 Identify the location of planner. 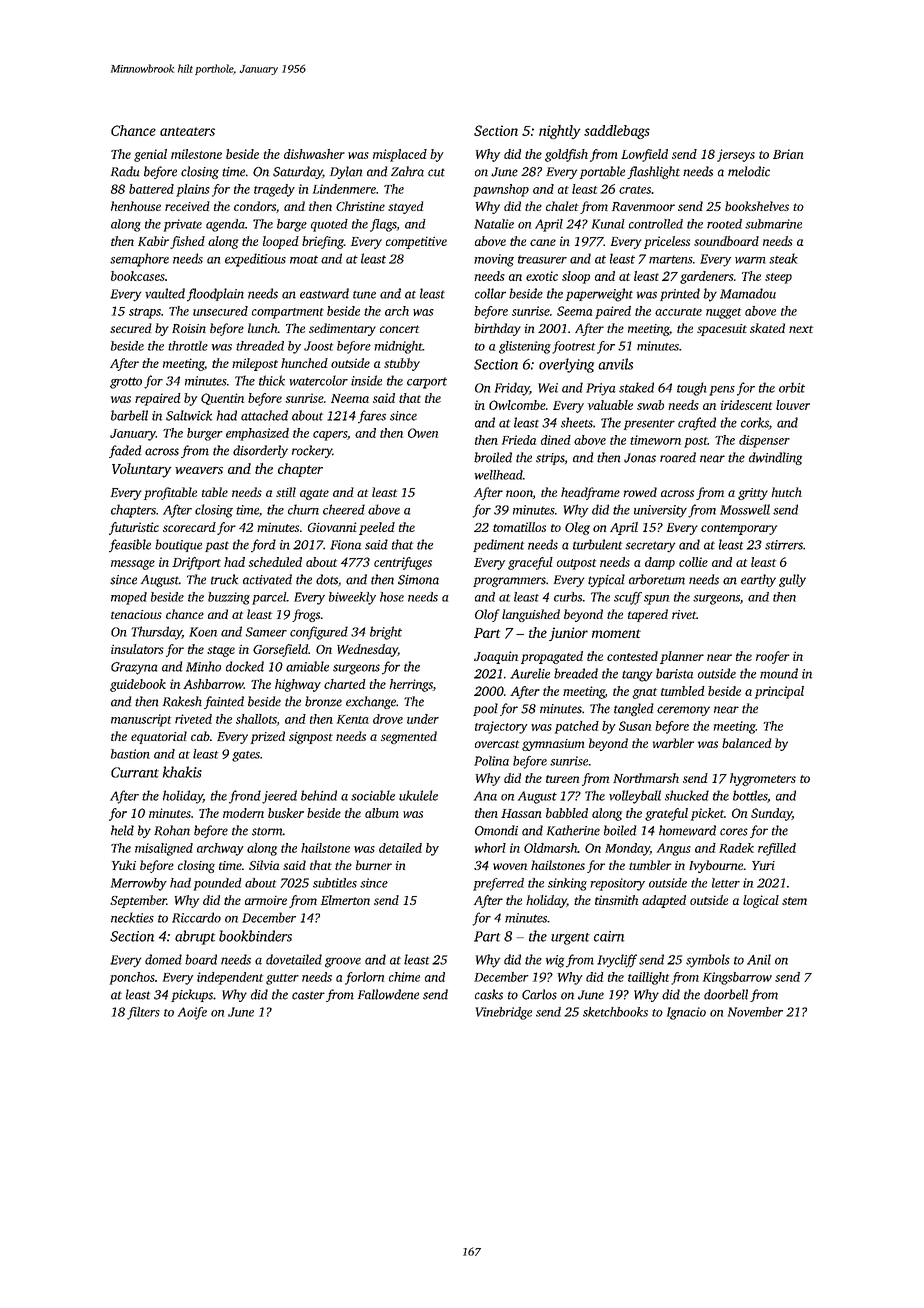
(682, 657).
